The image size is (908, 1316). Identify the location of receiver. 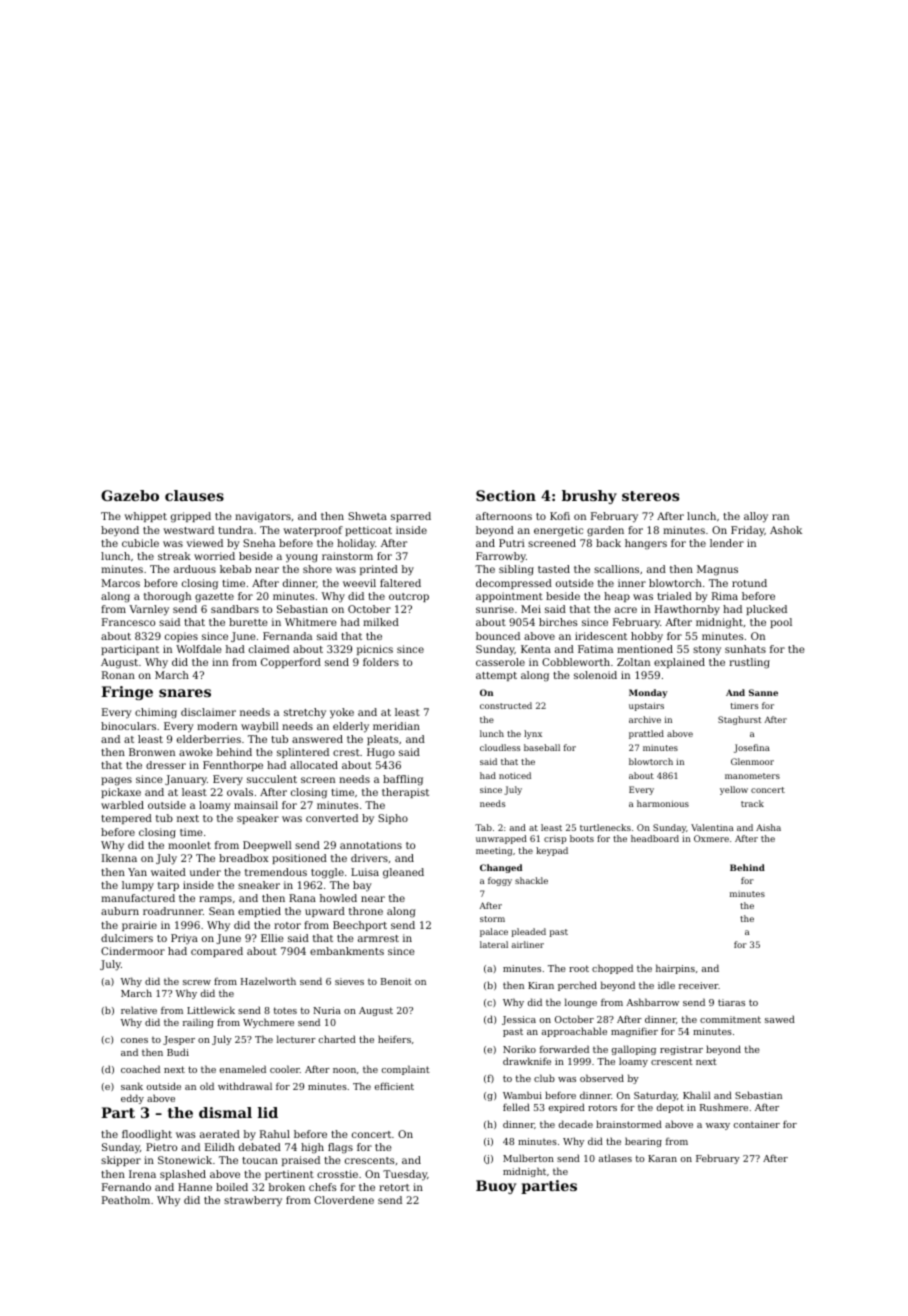
(698, 985).
